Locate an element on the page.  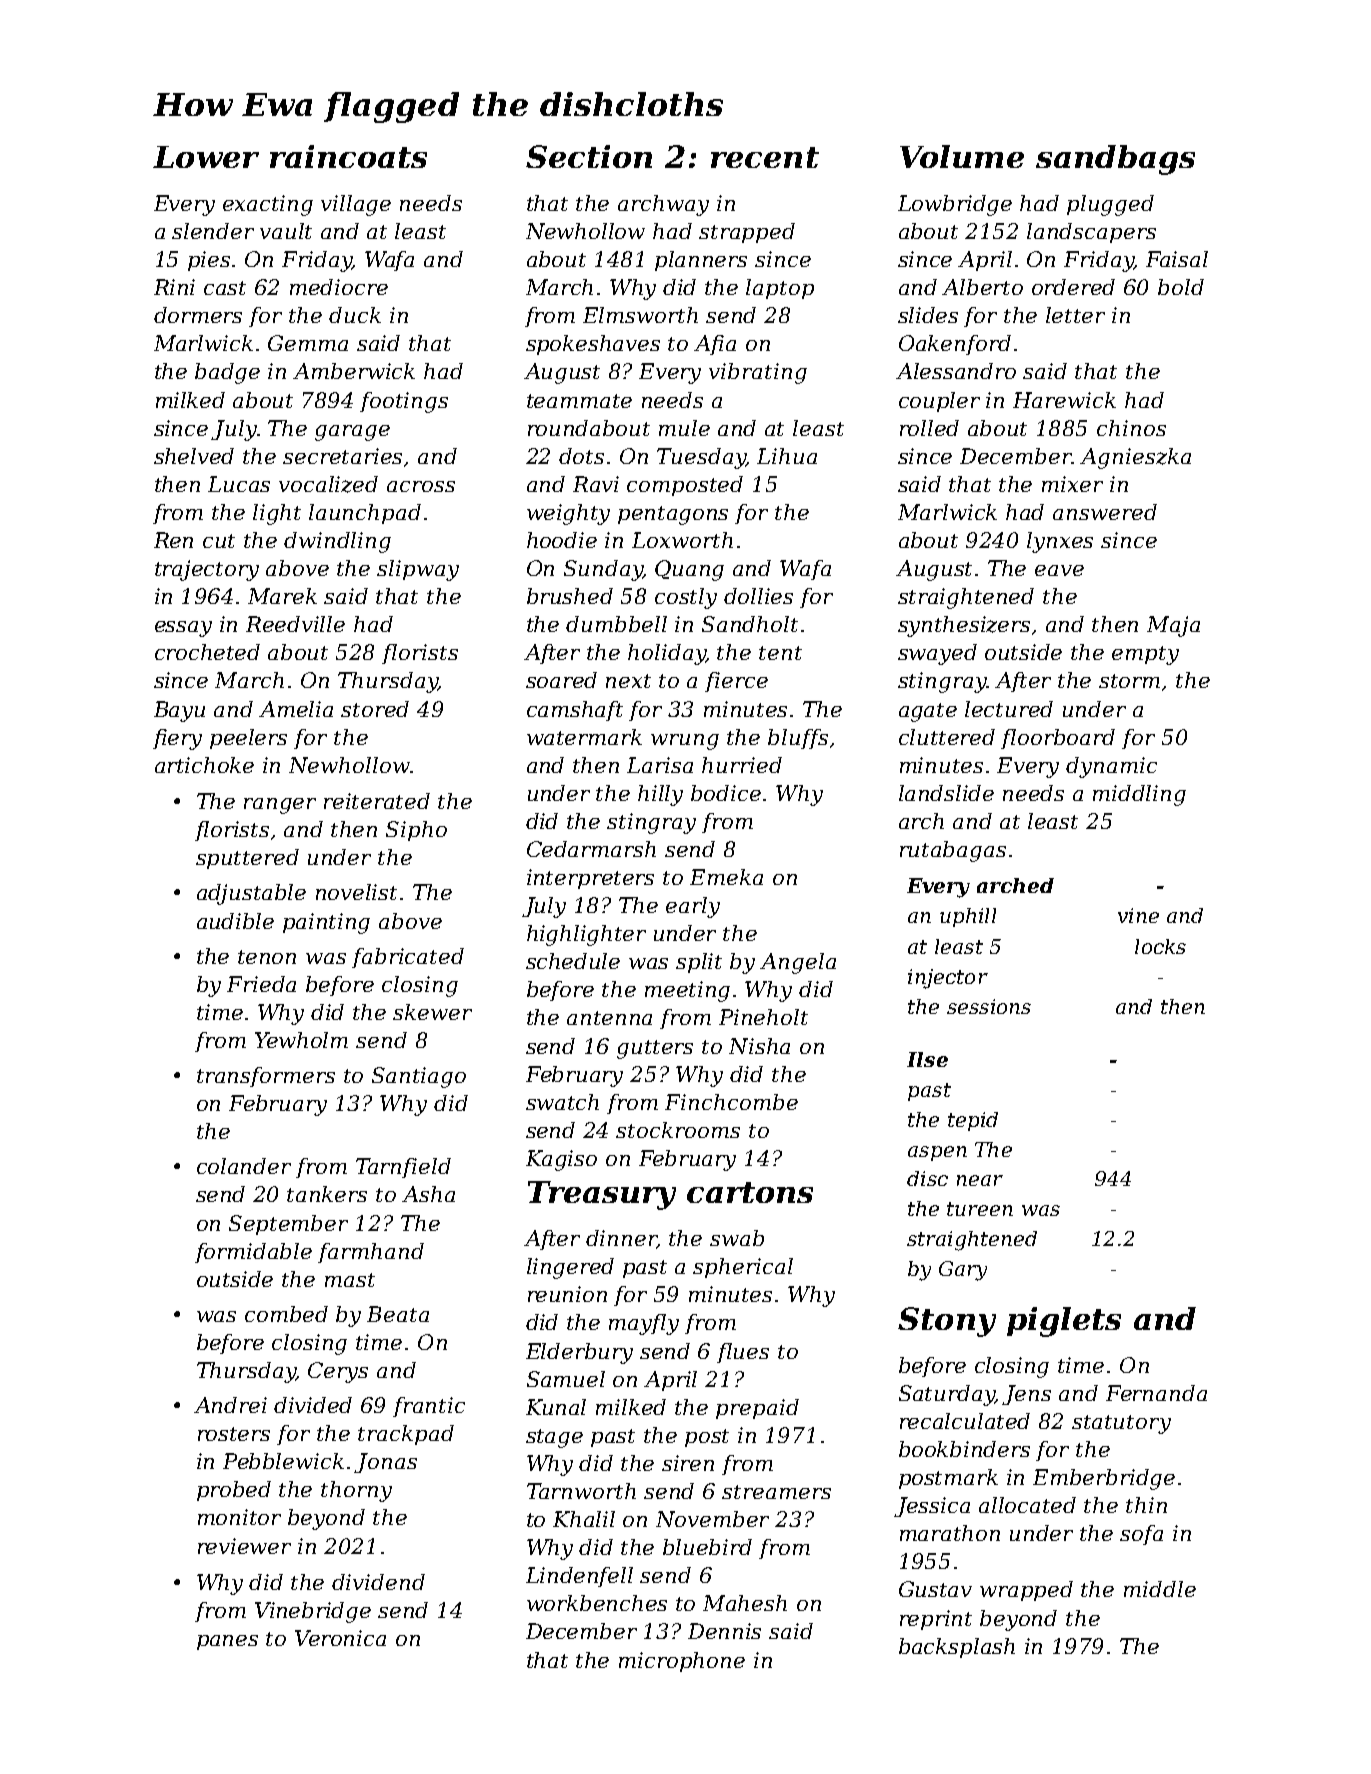
colander is located at coordinates (244, 1166).
